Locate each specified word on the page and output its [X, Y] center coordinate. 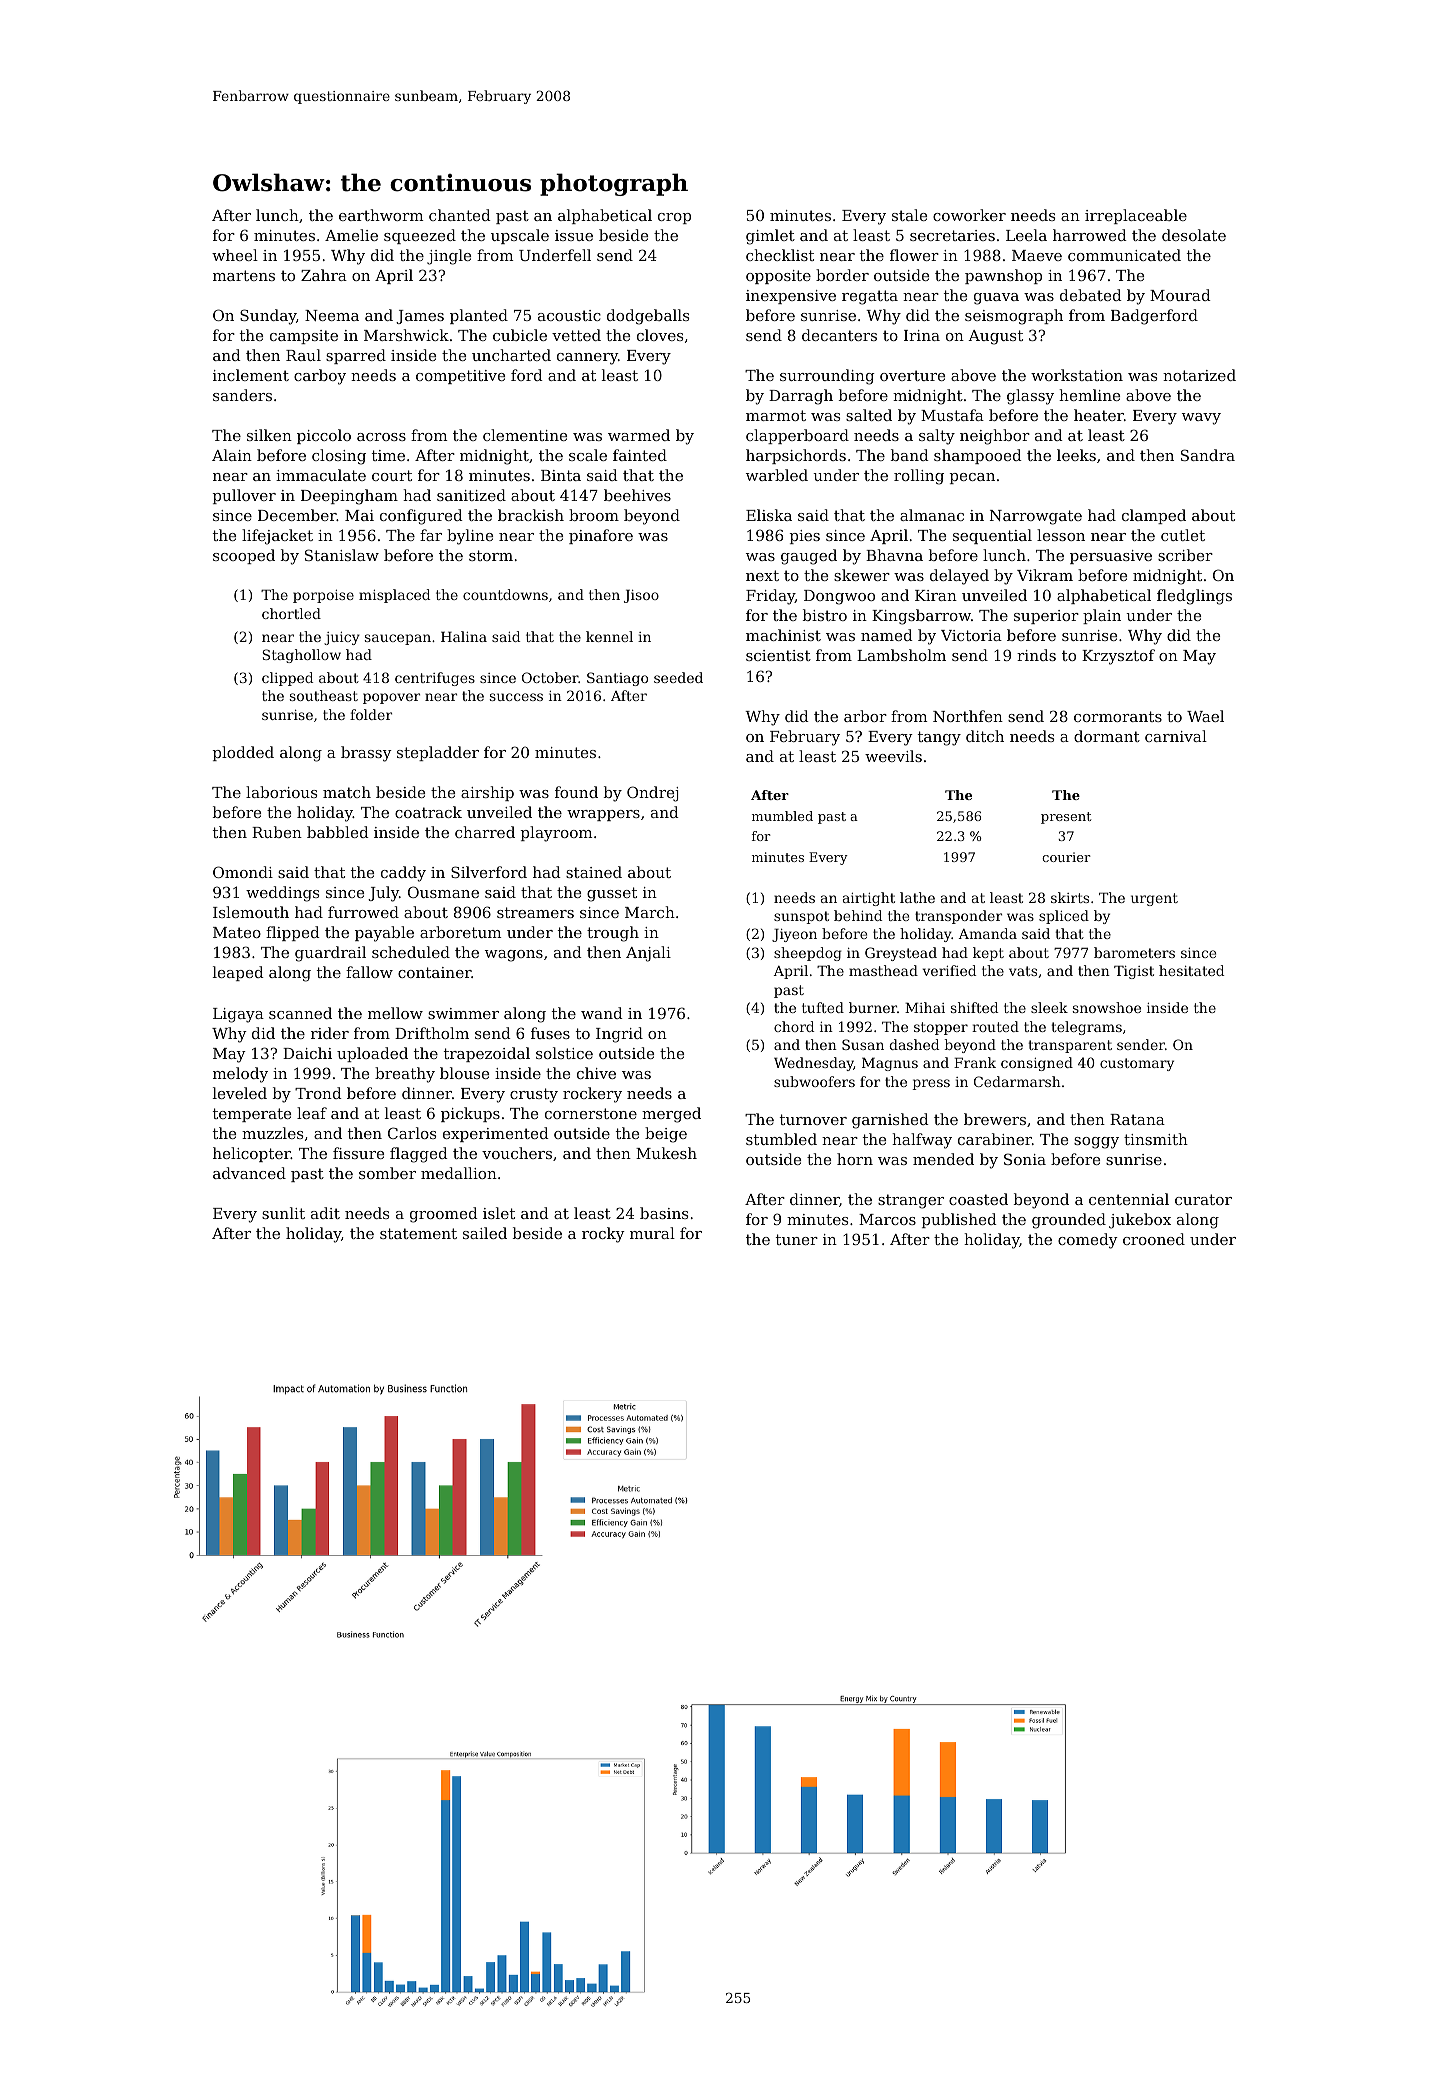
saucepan [398, 639]
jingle [449, 257]
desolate [1194, 235]
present [1066, 818]
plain [1102, 616]
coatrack [428, 812]
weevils [893, 756]
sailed [485, 1233]
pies [805, 537]
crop [674, 218]
